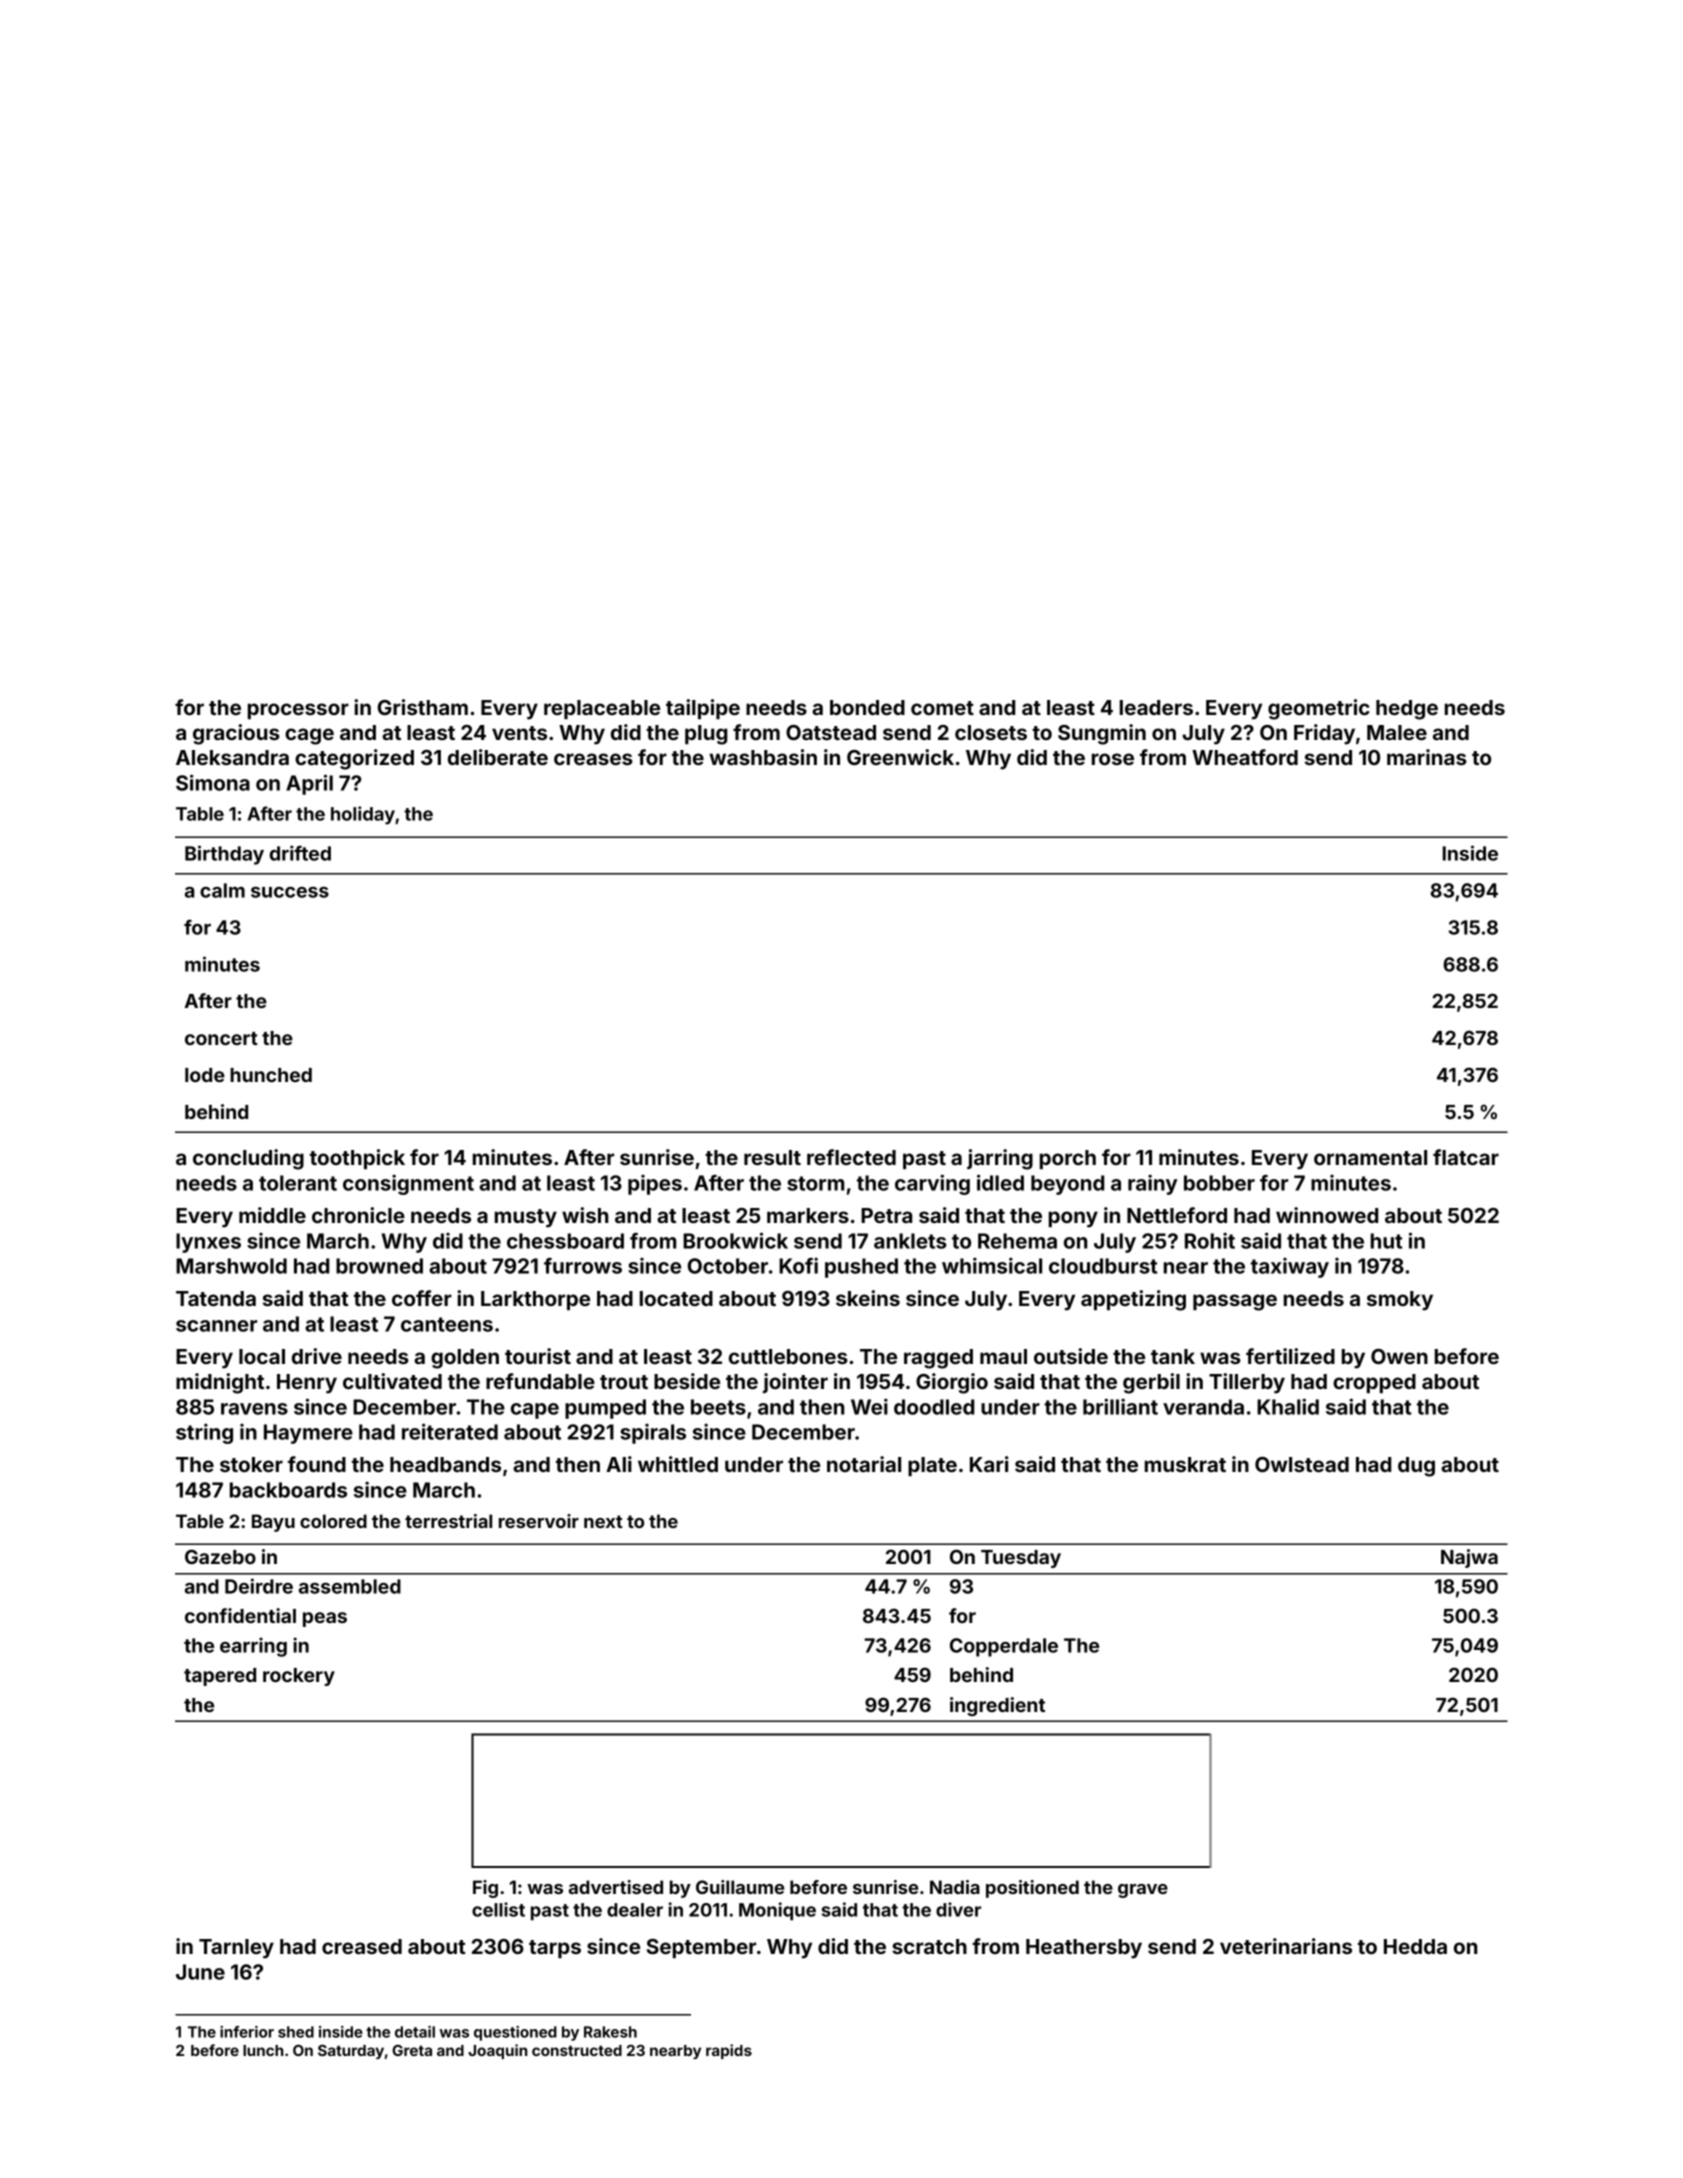 The image size is (1683, 2178). I want to click on Najwa, so click(1469, 1558).
